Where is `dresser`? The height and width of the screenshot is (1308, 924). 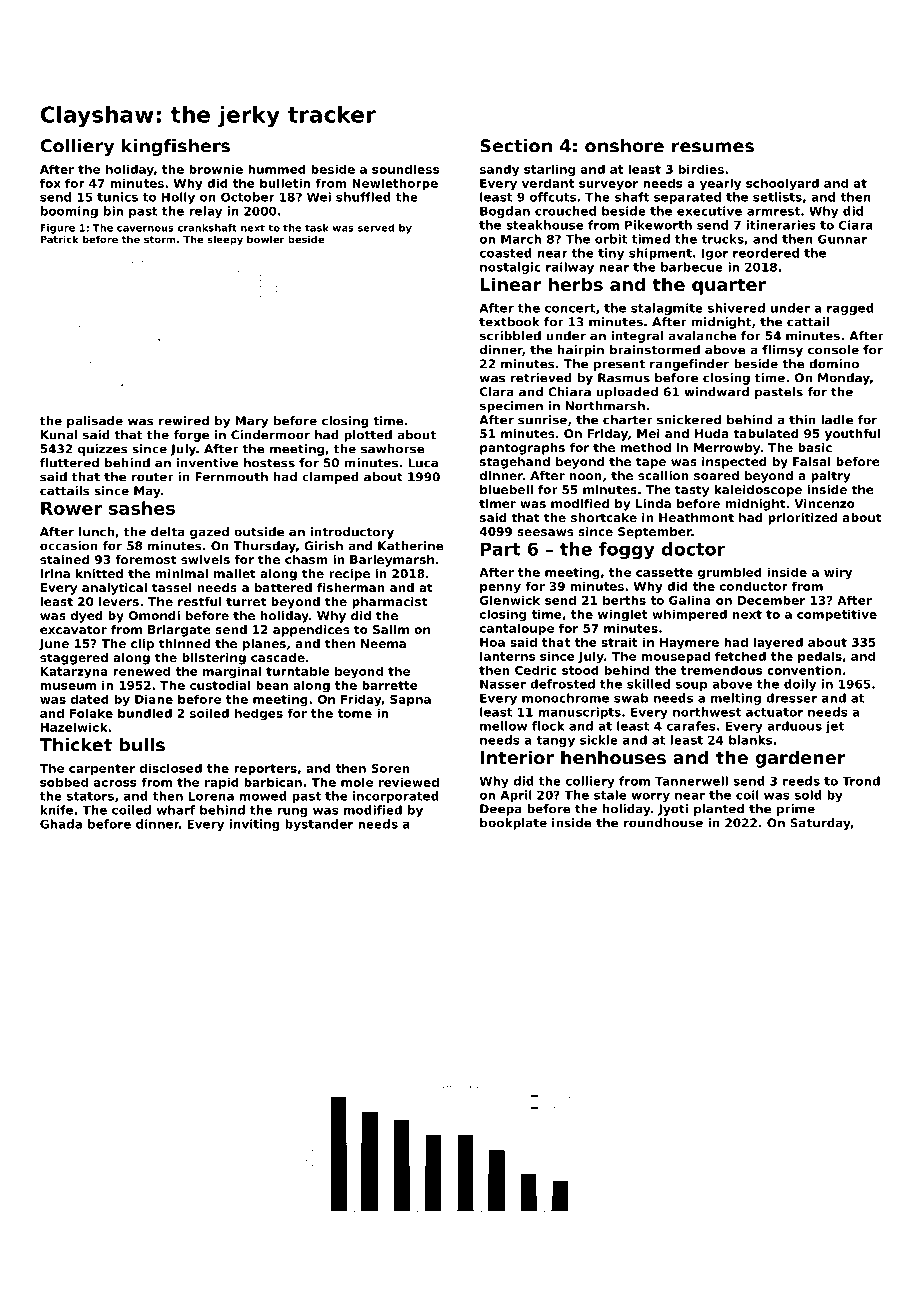 dresser is located at coordinates (791, 698).
